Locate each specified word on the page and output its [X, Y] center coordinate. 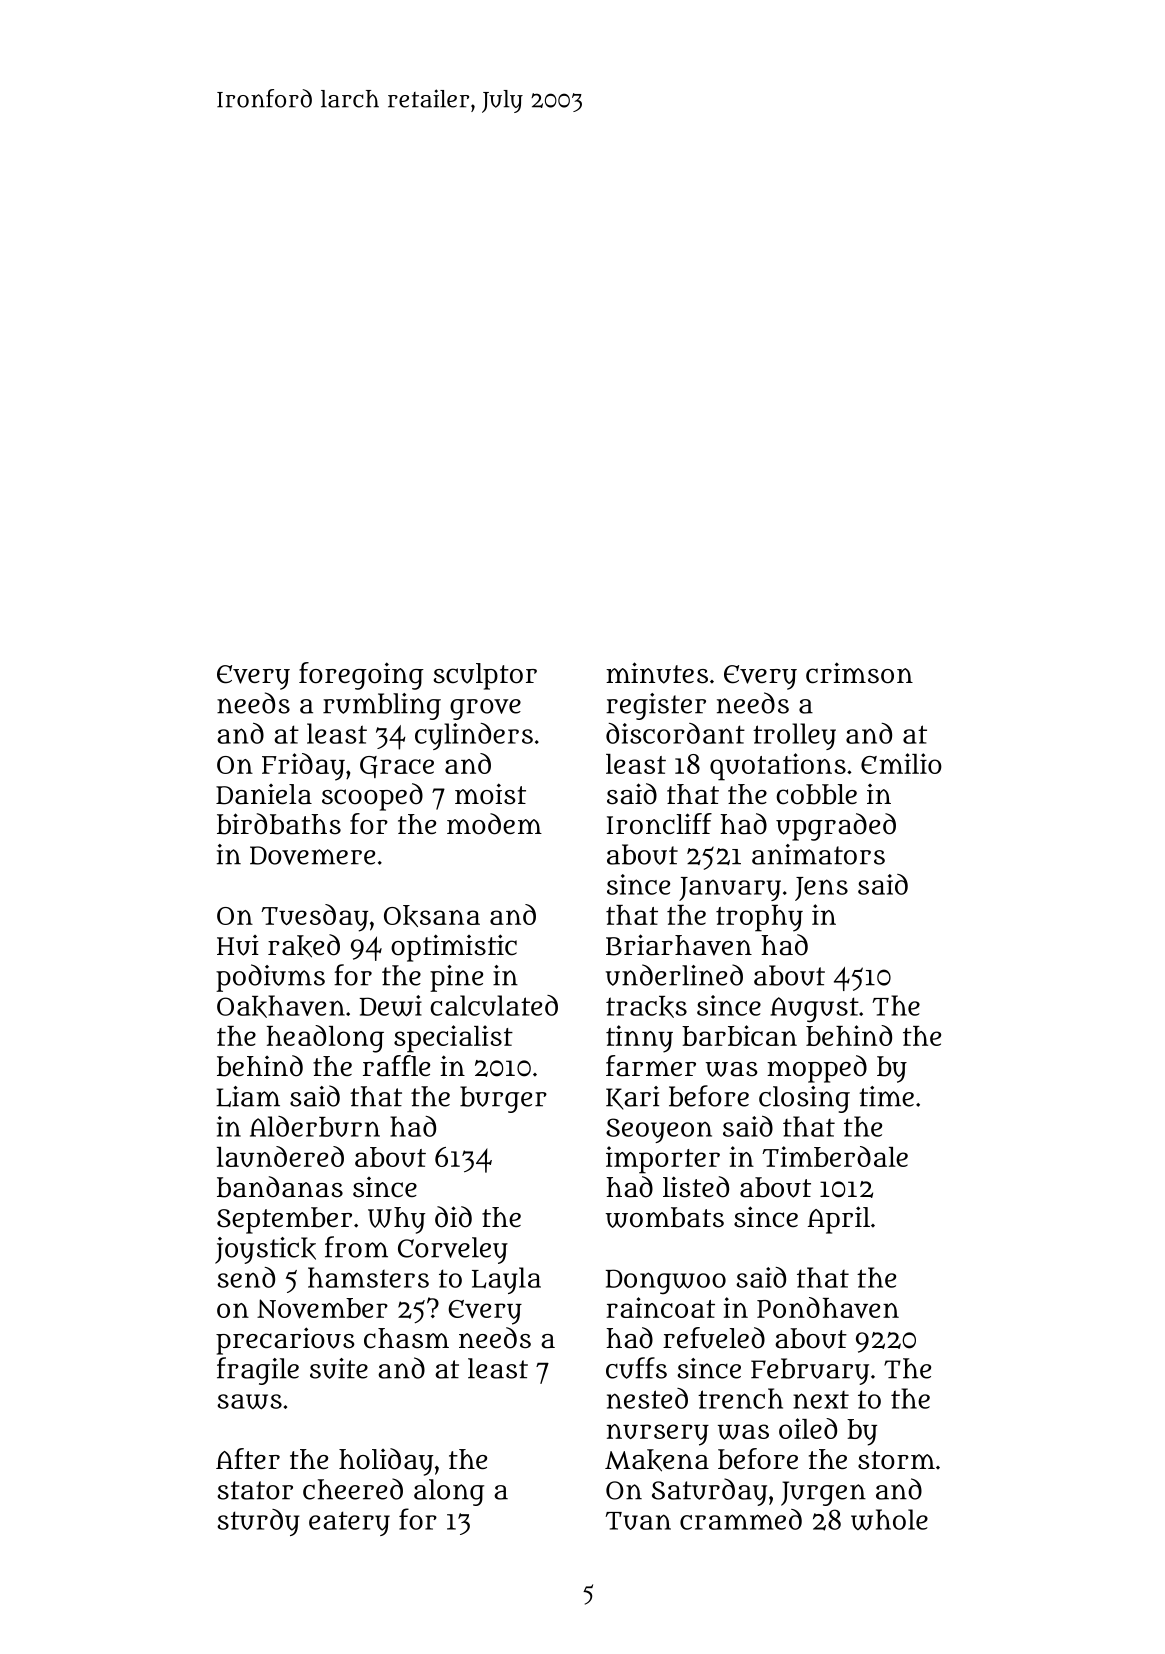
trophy [759, 918]
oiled [808, 1428]
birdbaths [279, 824]
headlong [325, 1039]
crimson [859, 673]
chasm [406, 1338]
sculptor [485, 676]
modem [494, 824]
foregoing [361, 676]
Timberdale [835, 1156]
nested [647, 1398]
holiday [386, 1462]
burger [503, 1099]
